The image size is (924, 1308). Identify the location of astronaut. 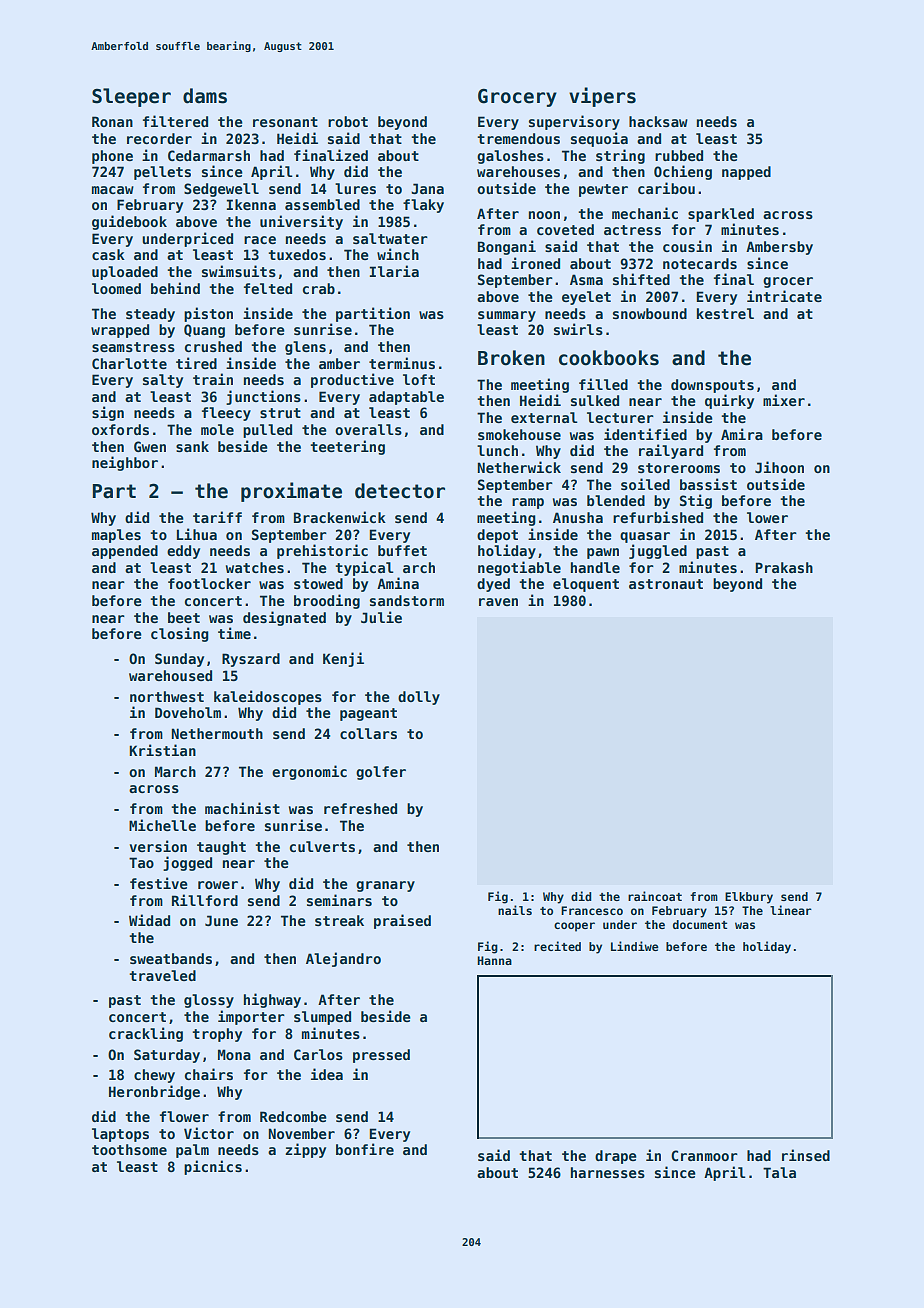
(666, 584).
